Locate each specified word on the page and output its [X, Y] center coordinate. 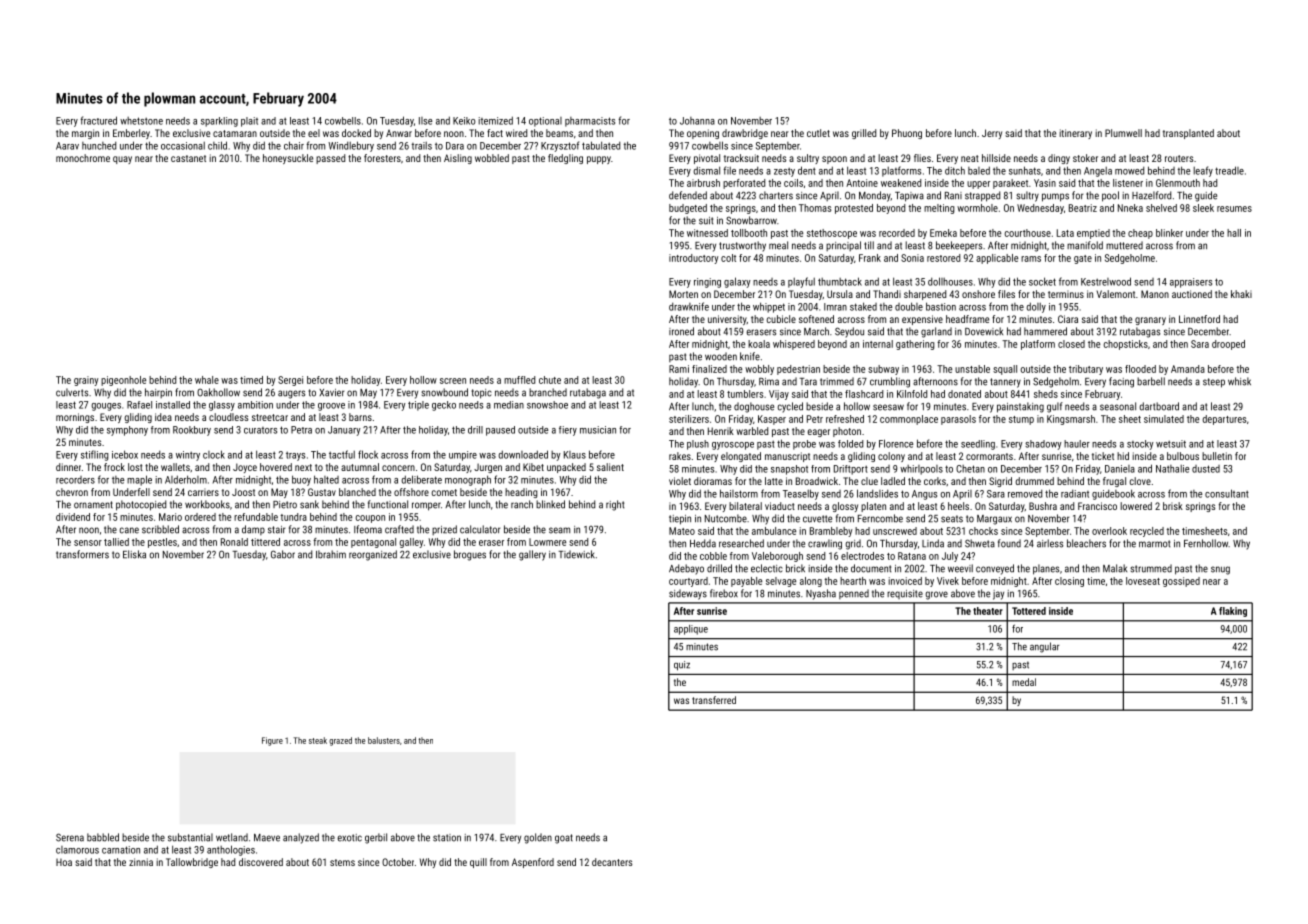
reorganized [373, 555]
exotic [349, 838]
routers [1179, 158]
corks [935, 481]
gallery [532, 555]
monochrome [83, 158]
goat [564, 839]
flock [368, 454]
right [615, 505]
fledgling [565, 159]
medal [1024, 682]
